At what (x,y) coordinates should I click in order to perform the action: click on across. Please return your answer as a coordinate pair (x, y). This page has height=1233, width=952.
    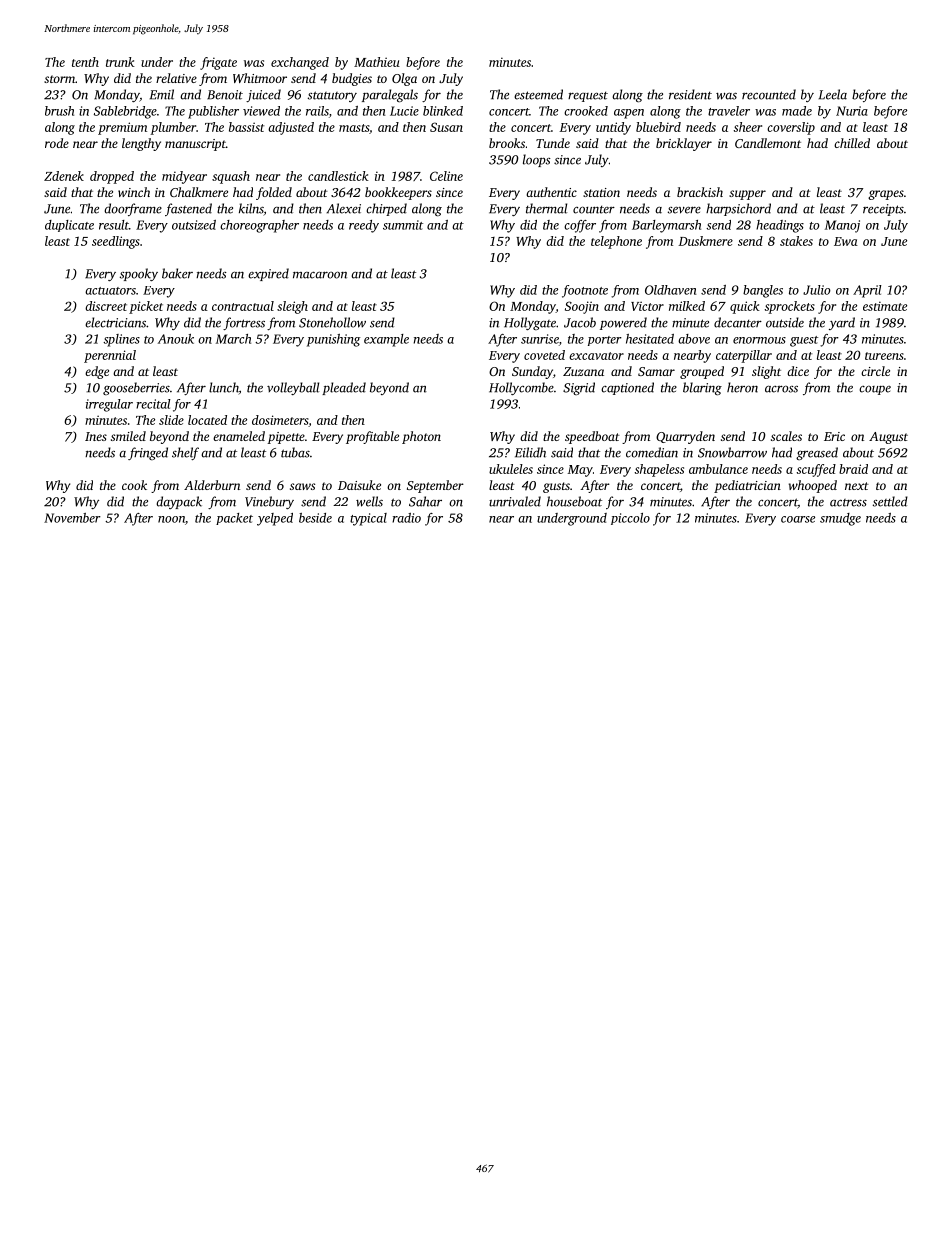
    Looking at the image, I should click on (781, 389).
